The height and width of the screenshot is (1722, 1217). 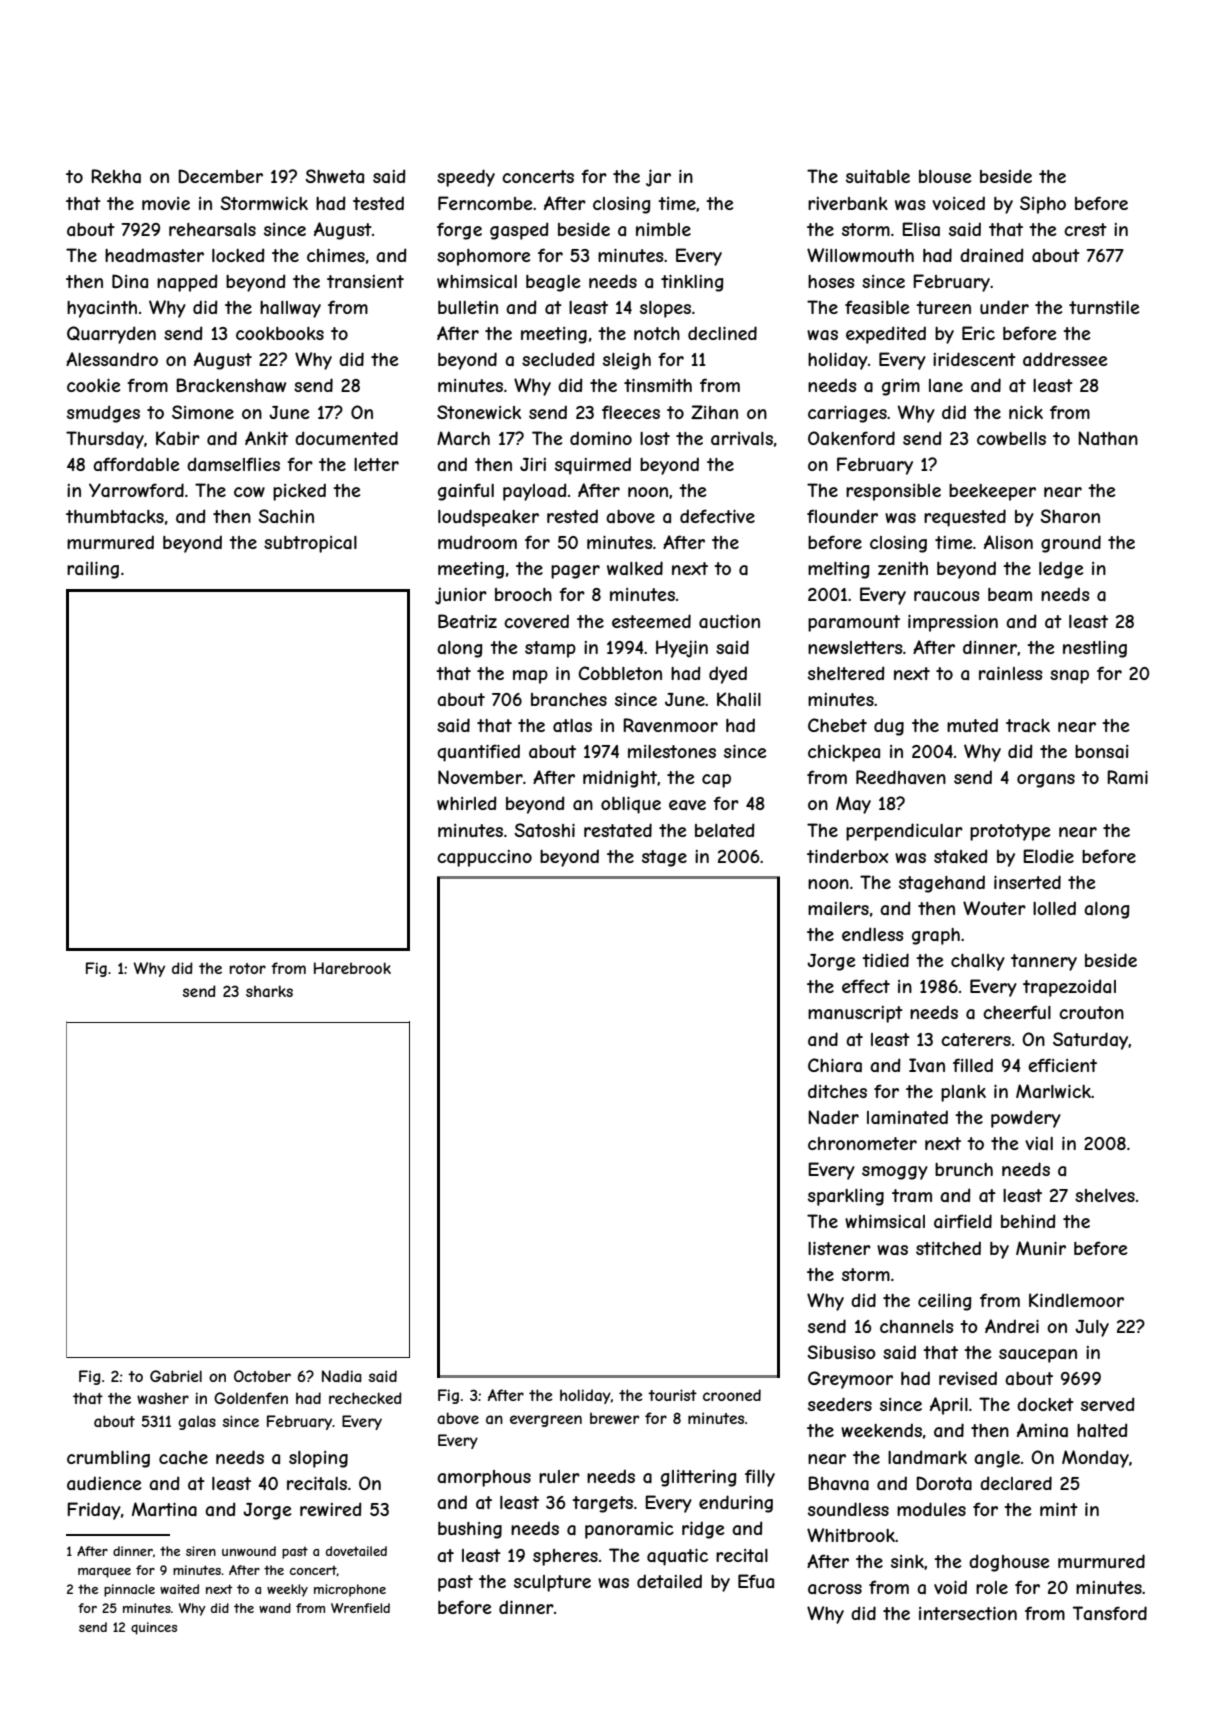 What do you see at coordinates (115, 517) in the screenshot?
I see `thumbtacks` at bounding box center [115, 517].
